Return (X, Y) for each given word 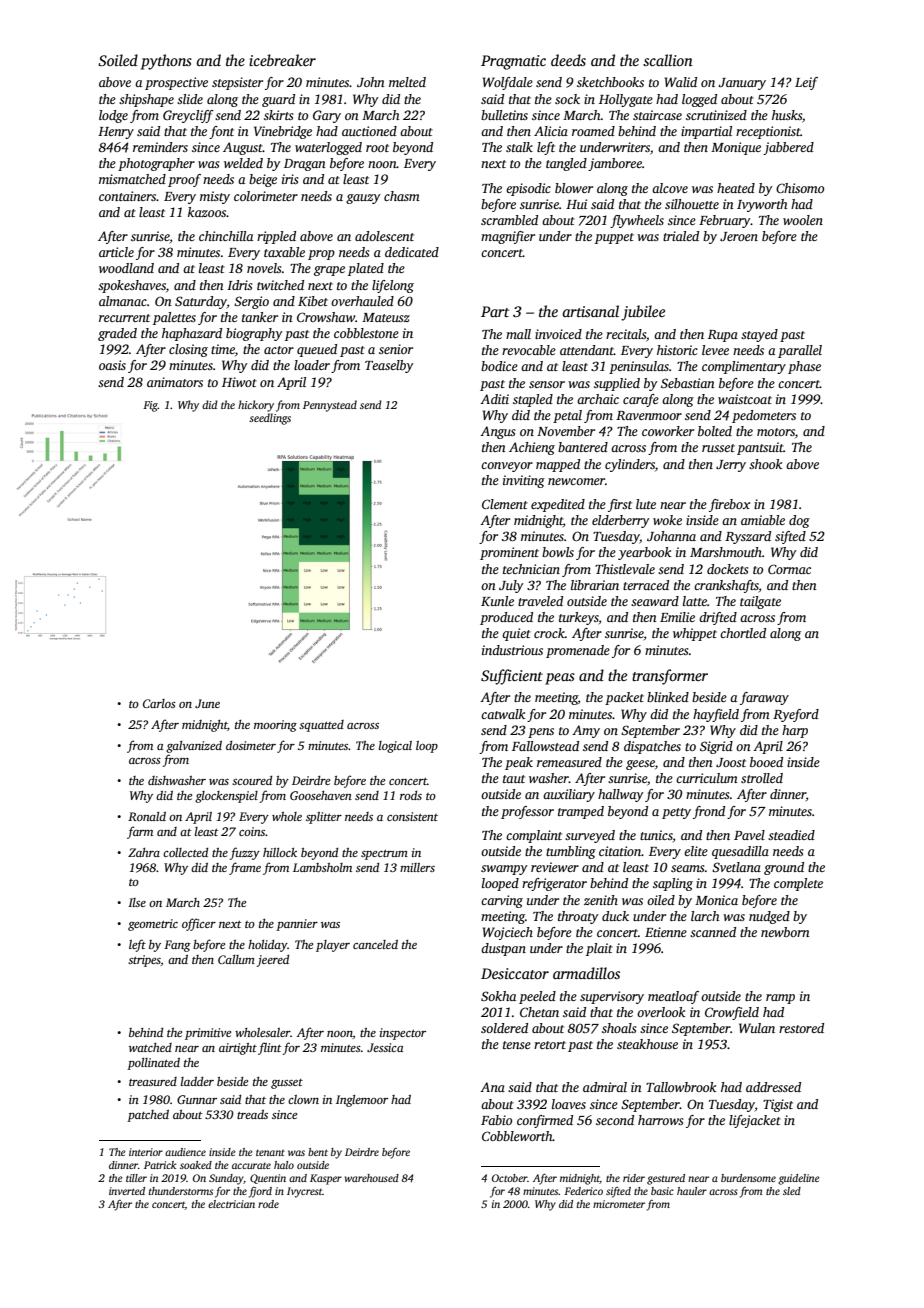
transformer (670, 677)
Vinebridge (283, 132)
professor (527, 812)
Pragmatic (513, 62)
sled (792, 1191)
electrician (231, 1204)
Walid (681, 82)
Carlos (159, 703)
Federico (583, 1191)
